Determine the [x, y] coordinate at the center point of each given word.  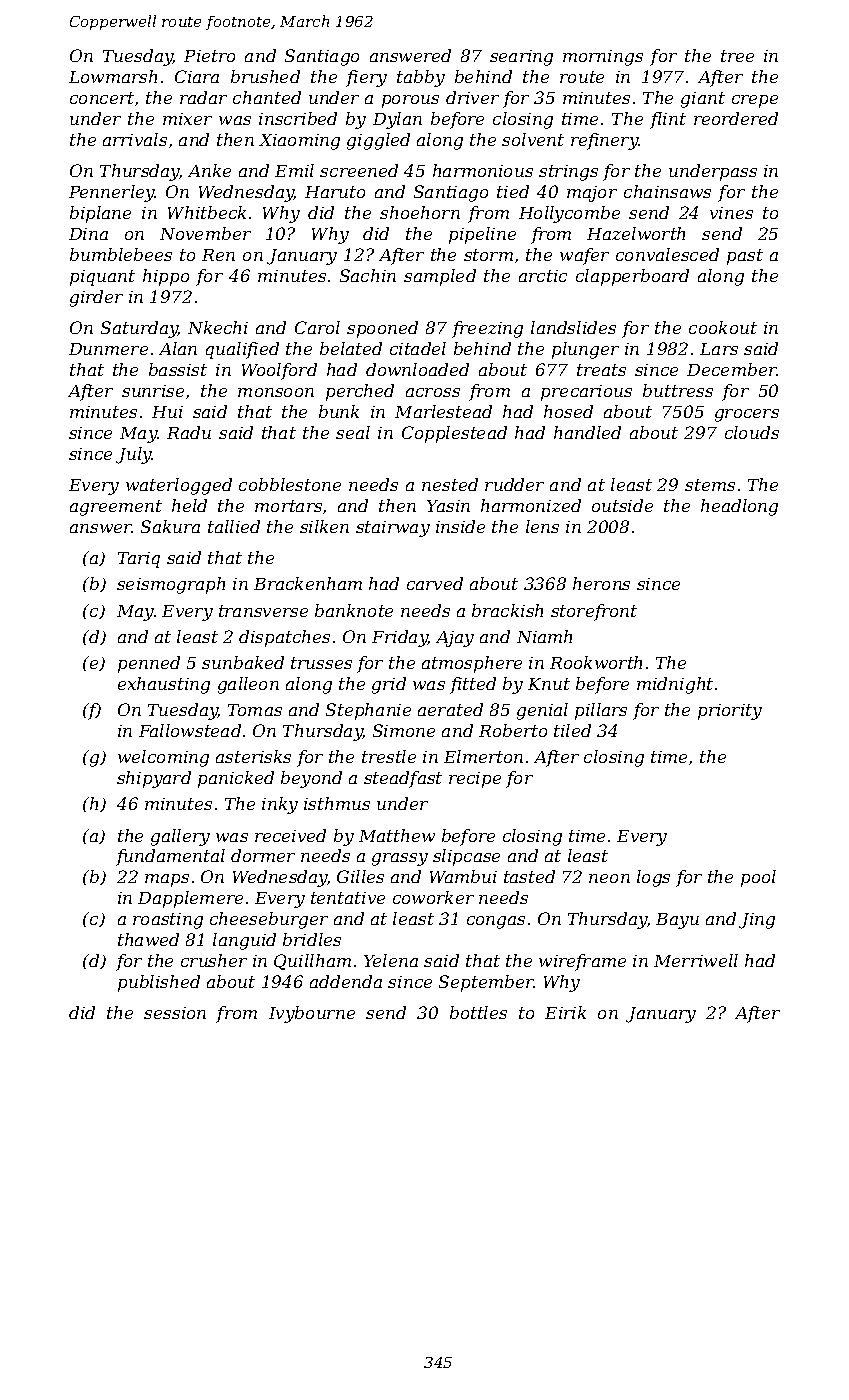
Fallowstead [190, 730]
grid [389, 685]
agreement [116, 508]
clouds [752, 432]
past [745, 257]
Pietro [209, 56]
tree [737, 56]
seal [353, 432]
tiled [572, 730]
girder [96, 298]
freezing [487, 329]
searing [521, 58]
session [175, 1013]
